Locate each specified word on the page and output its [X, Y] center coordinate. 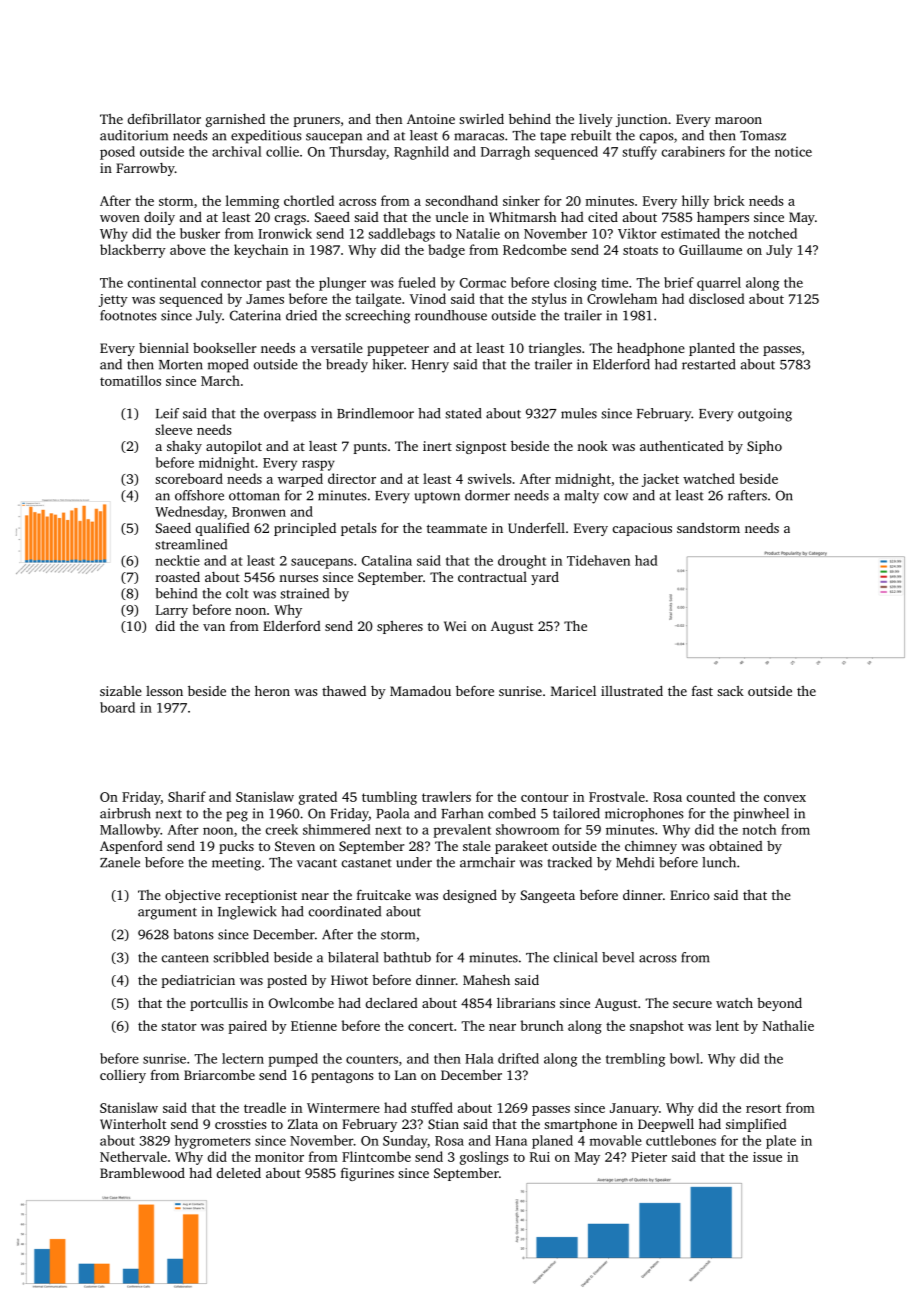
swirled [481, 119]
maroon [738, 120]
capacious [642, 529]
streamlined [191, 544]
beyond [779, 1004]
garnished [235, 120]
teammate [457, 528]
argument [167, 914]
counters [372, 1059]
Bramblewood [142, 1173]
